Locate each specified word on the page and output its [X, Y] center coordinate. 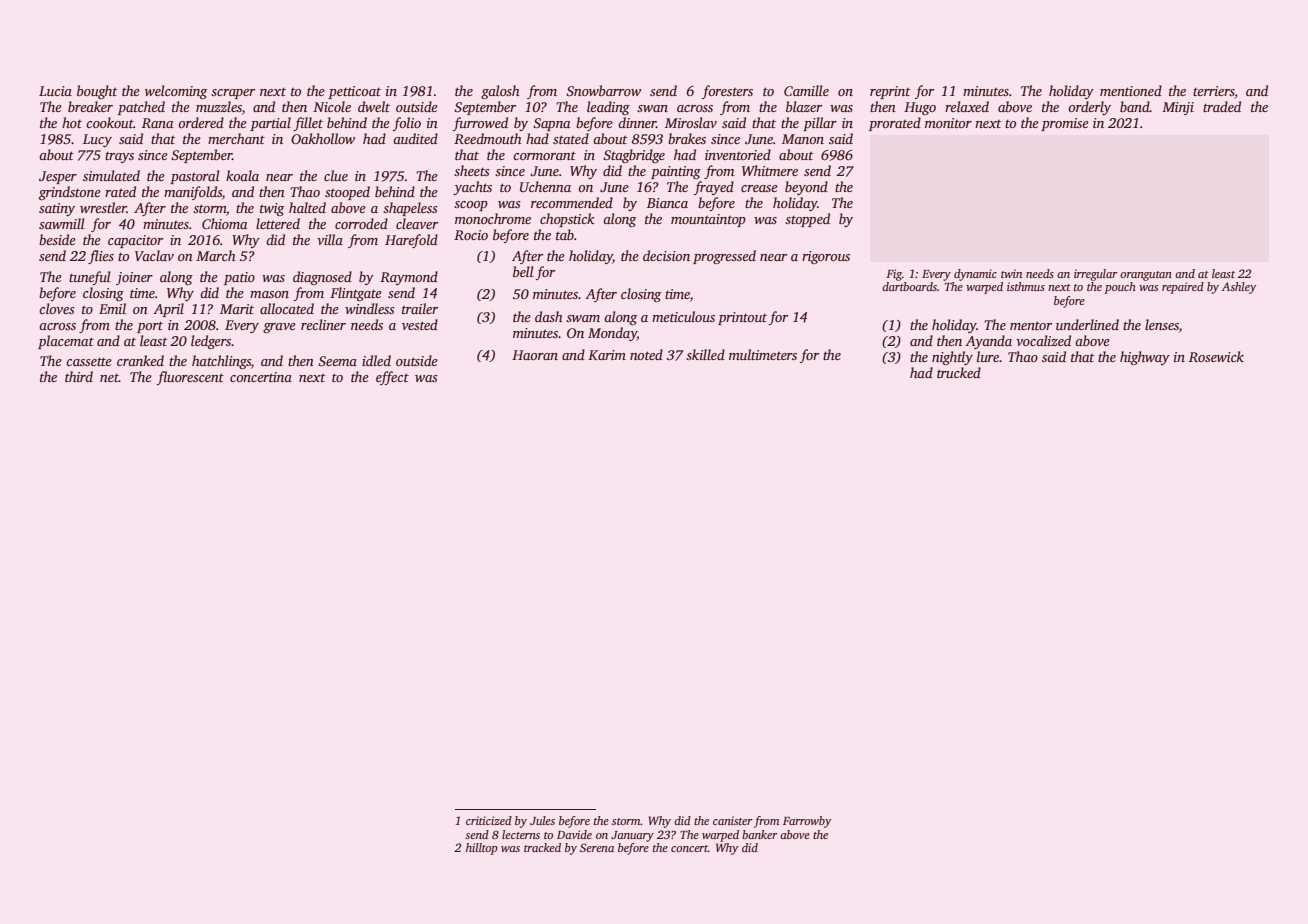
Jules [542, 820]
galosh [500, 92]
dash [549, 316]
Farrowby [807, 822]
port [150, 327]
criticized [489, 820]
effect [392, 378]
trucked [959, 372]
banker [760, 834]
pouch [1120, 288]
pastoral [195, 177]
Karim [607, 355]
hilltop [482, 849]
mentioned [1131, 90]
